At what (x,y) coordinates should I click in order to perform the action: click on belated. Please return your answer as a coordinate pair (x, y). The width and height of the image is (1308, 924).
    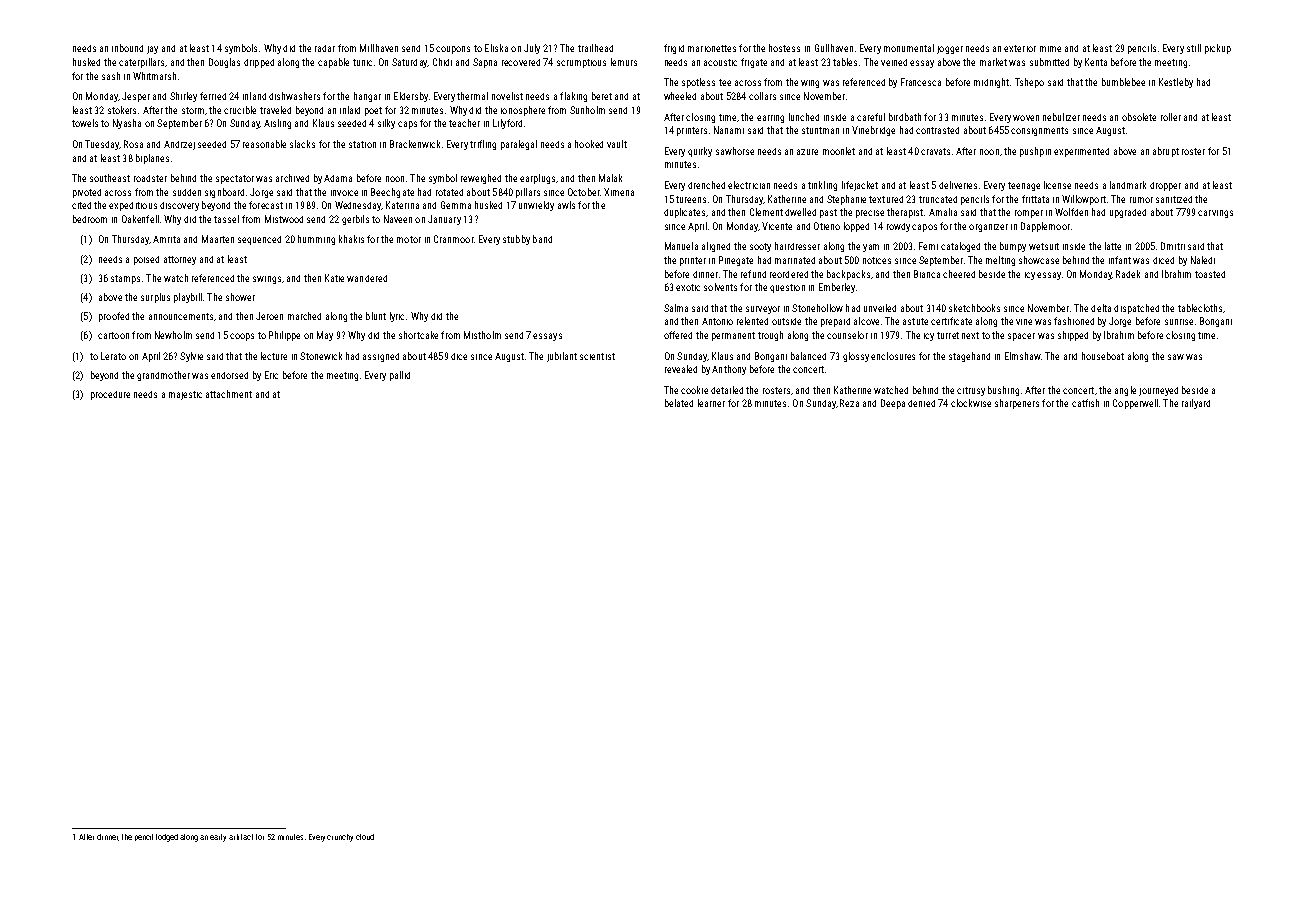
    Looking at the image, I should click on (679, 403).
